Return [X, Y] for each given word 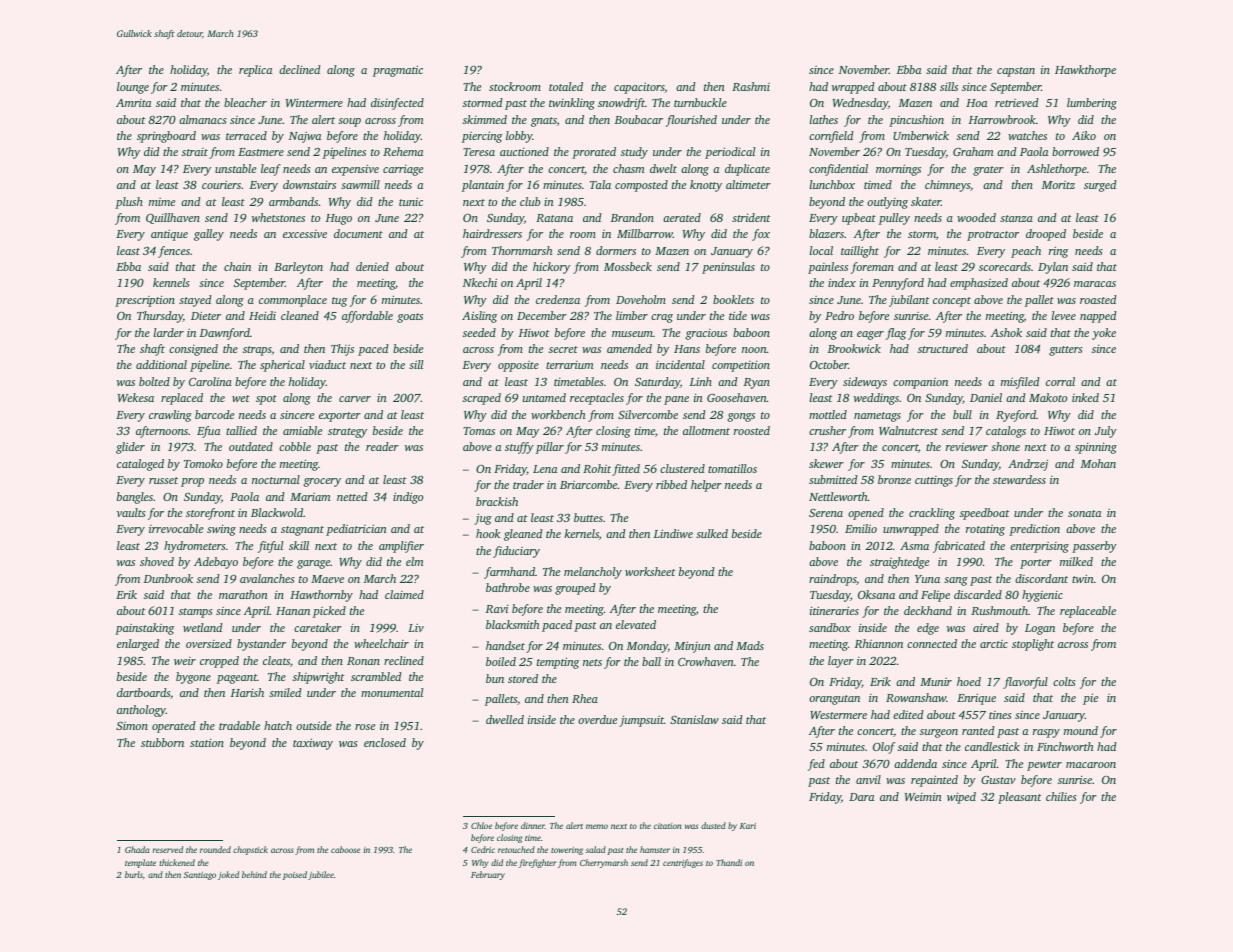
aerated [682, 217]
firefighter [537, 863]
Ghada [137, 849]
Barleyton [298, 268]
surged [1100, 186]
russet [163, 480]
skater [926, 201]
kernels [582, 533]
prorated [594, 153]
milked [1076, 561]
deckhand [928, 610]
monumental [392, 692]
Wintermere [314, 103]
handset [505, 645]
